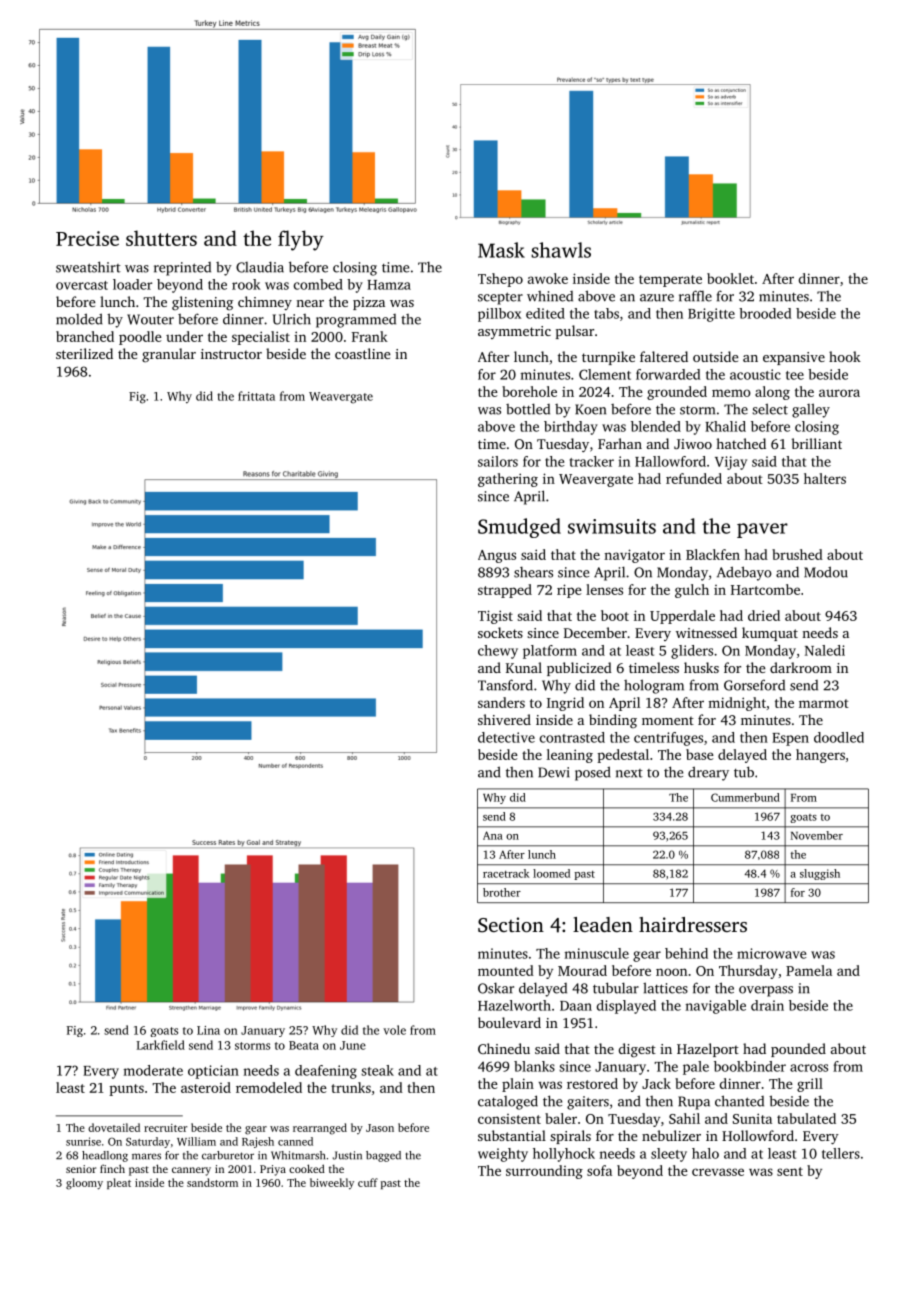  Describe the element at coordinates (820, 874) in the page. I see `sluggish` at that location.
